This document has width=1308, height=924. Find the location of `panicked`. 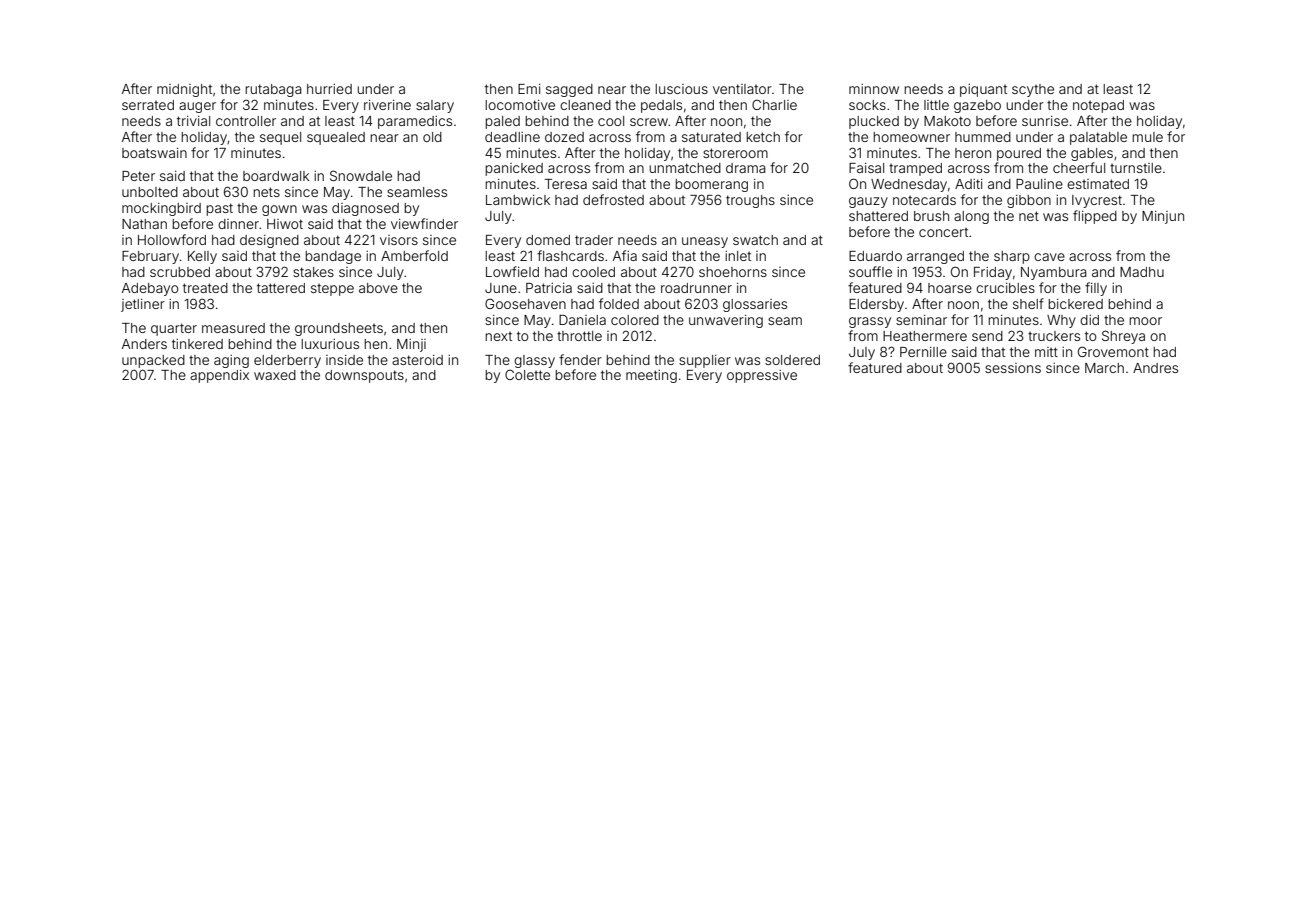

panicked is located at coordinates (514, 169).
